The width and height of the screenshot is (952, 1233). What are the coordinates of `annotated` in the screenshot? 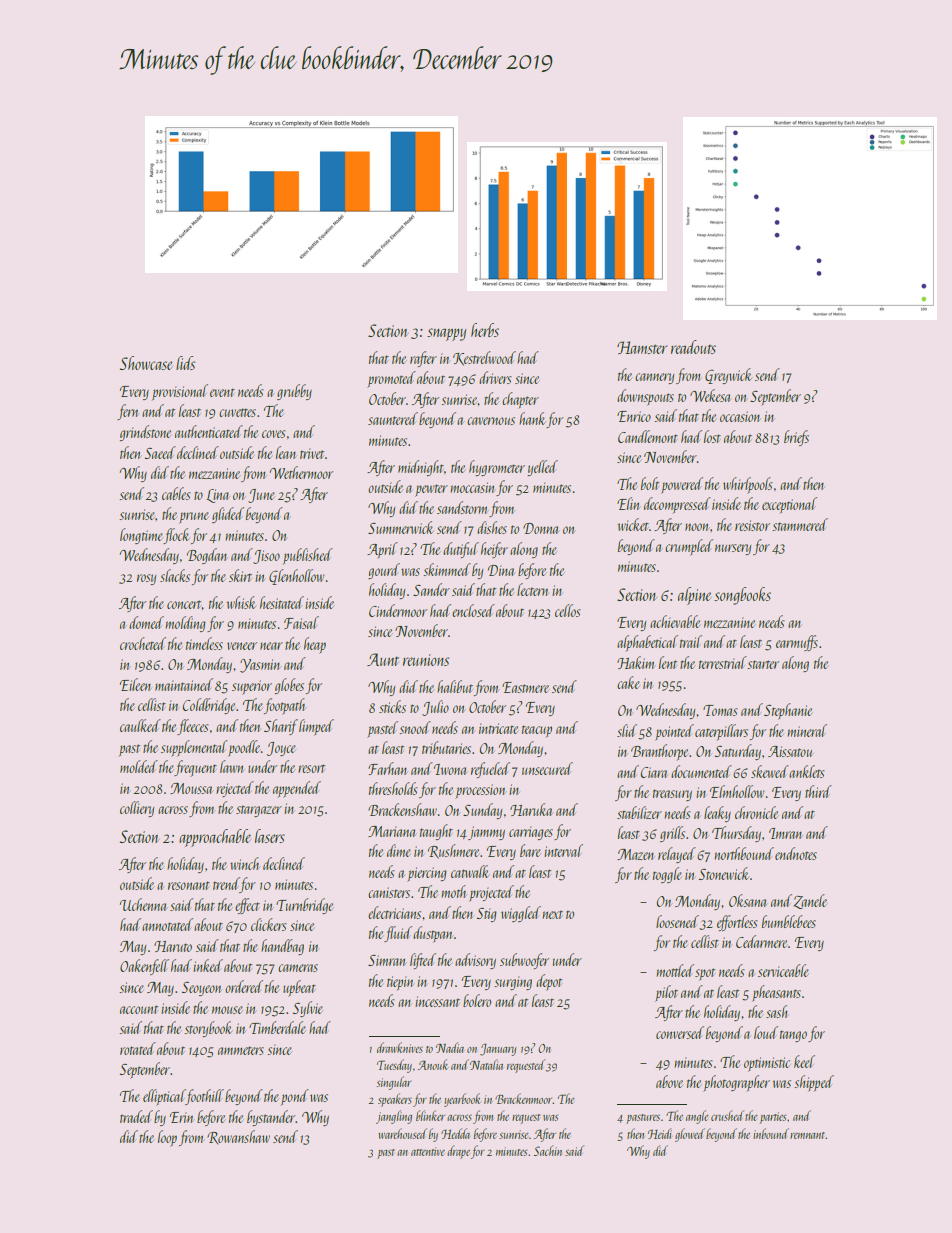 It's located at (167, 924).
